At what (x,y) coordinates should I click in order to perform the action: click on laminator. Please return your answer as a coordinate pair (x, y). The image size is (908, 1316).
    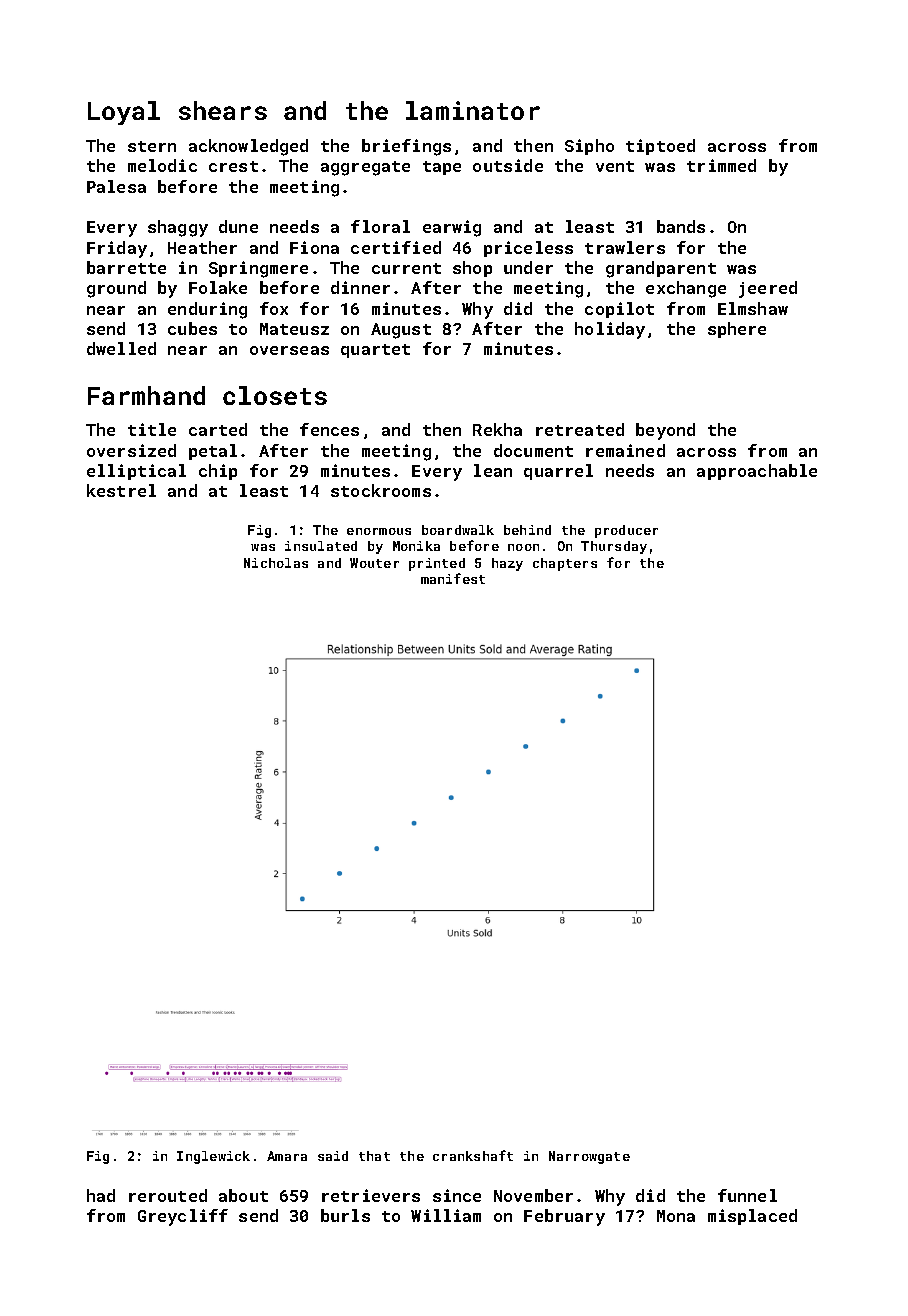
    Looking at the image, I should click on (473, 110).
